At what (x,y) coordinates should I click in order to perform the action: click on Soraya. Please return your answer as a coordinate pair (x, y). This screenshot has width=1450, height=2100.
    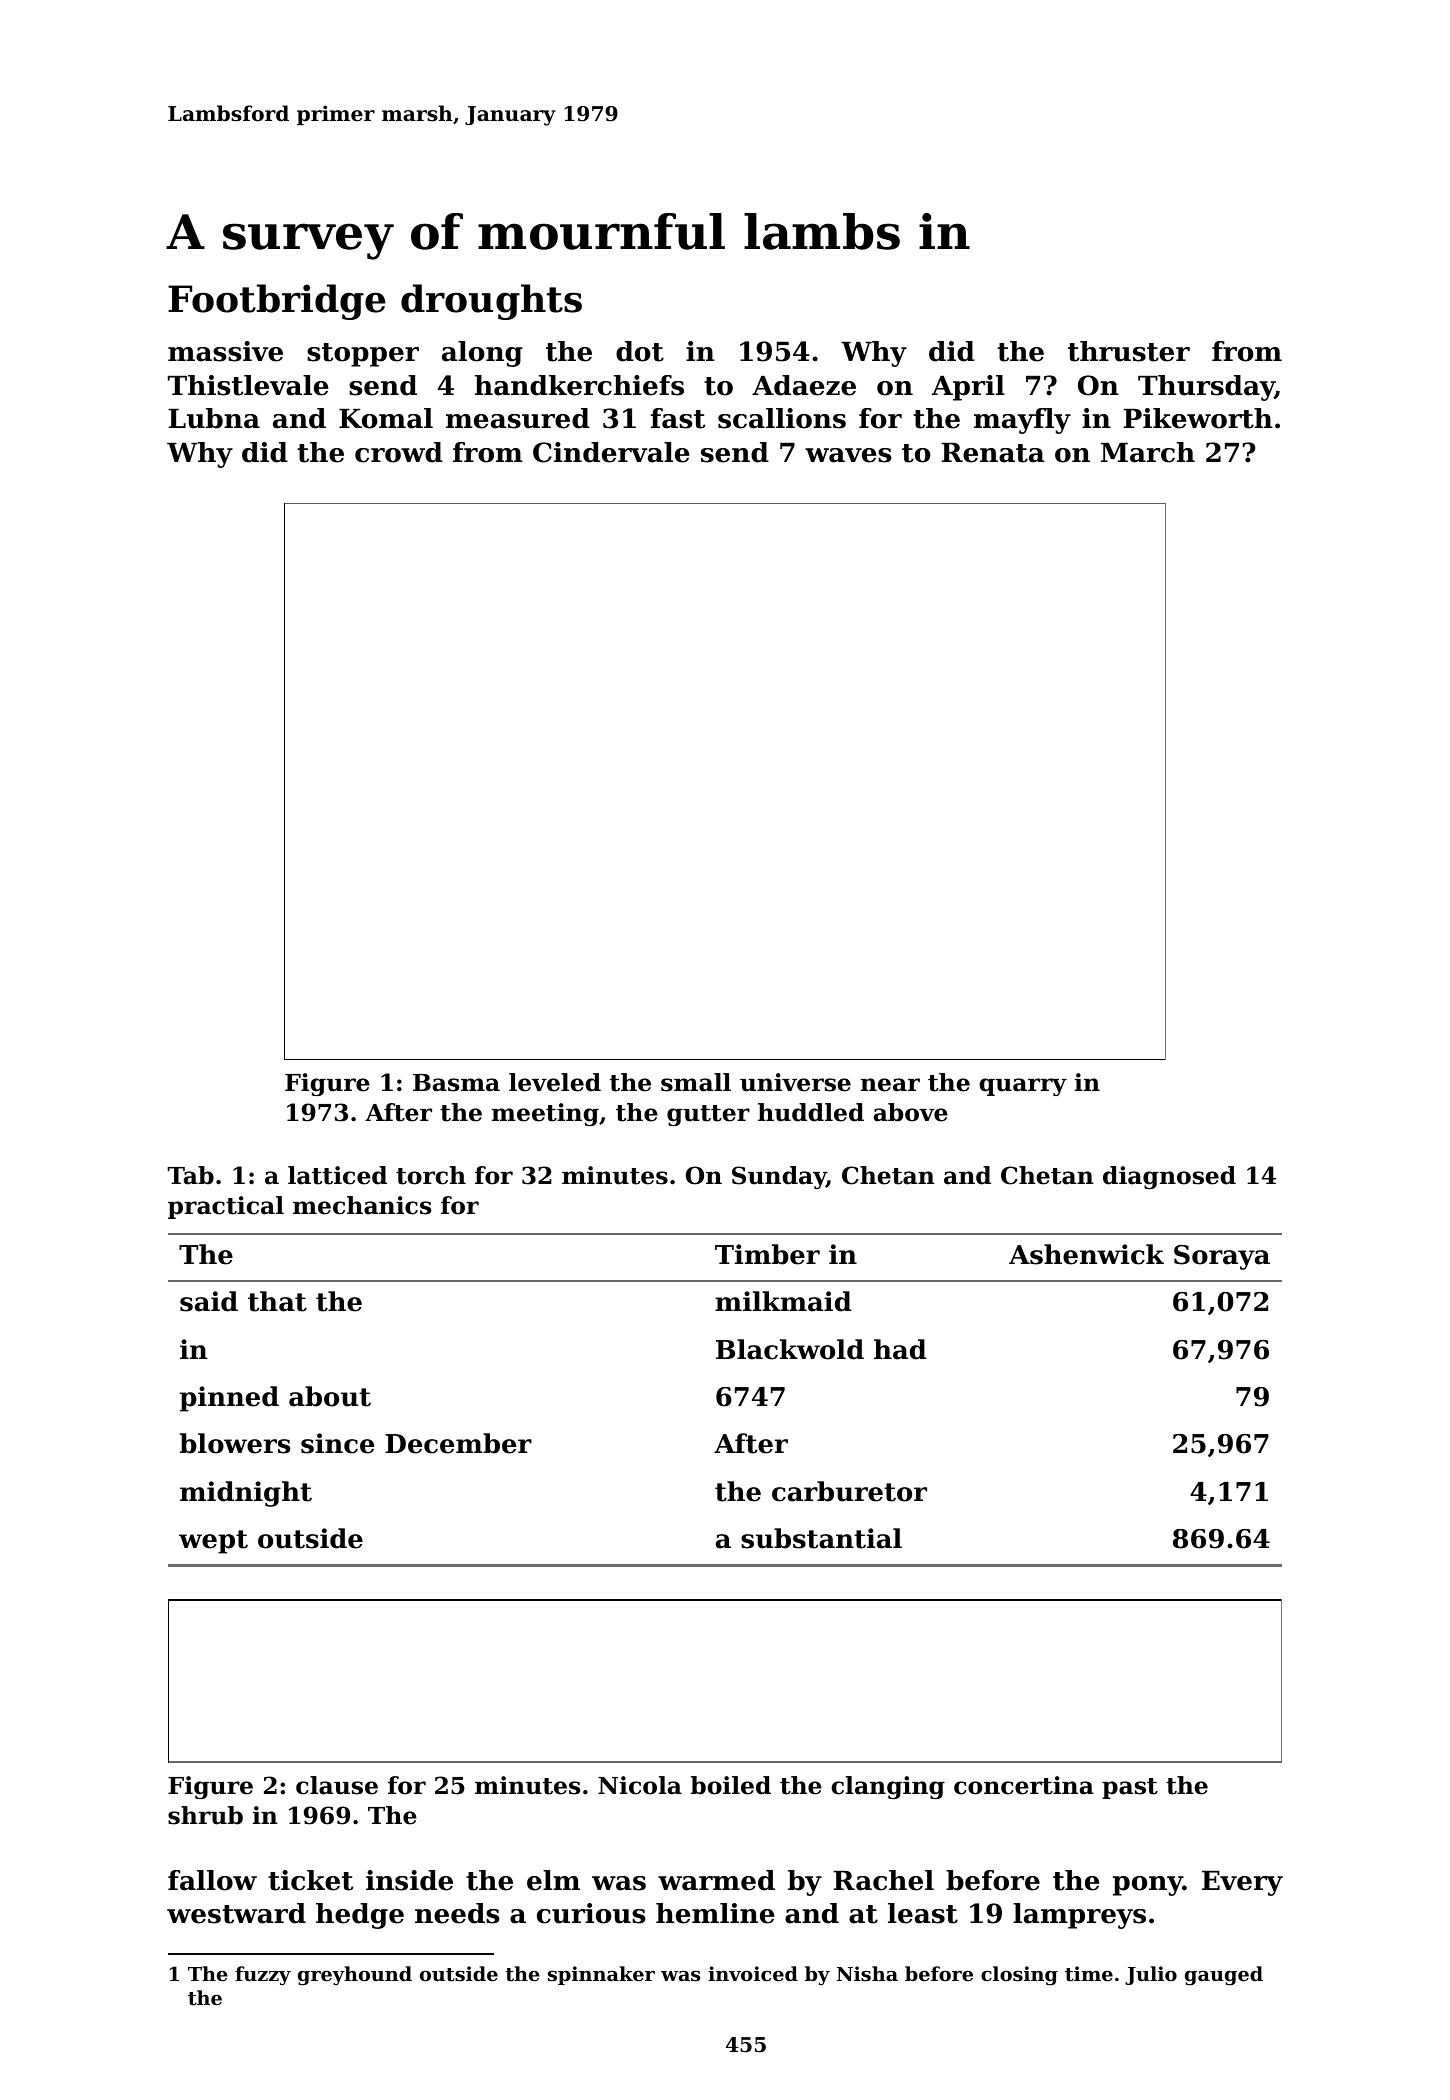
    Looking at the image, I should click on (1222, 1257).
